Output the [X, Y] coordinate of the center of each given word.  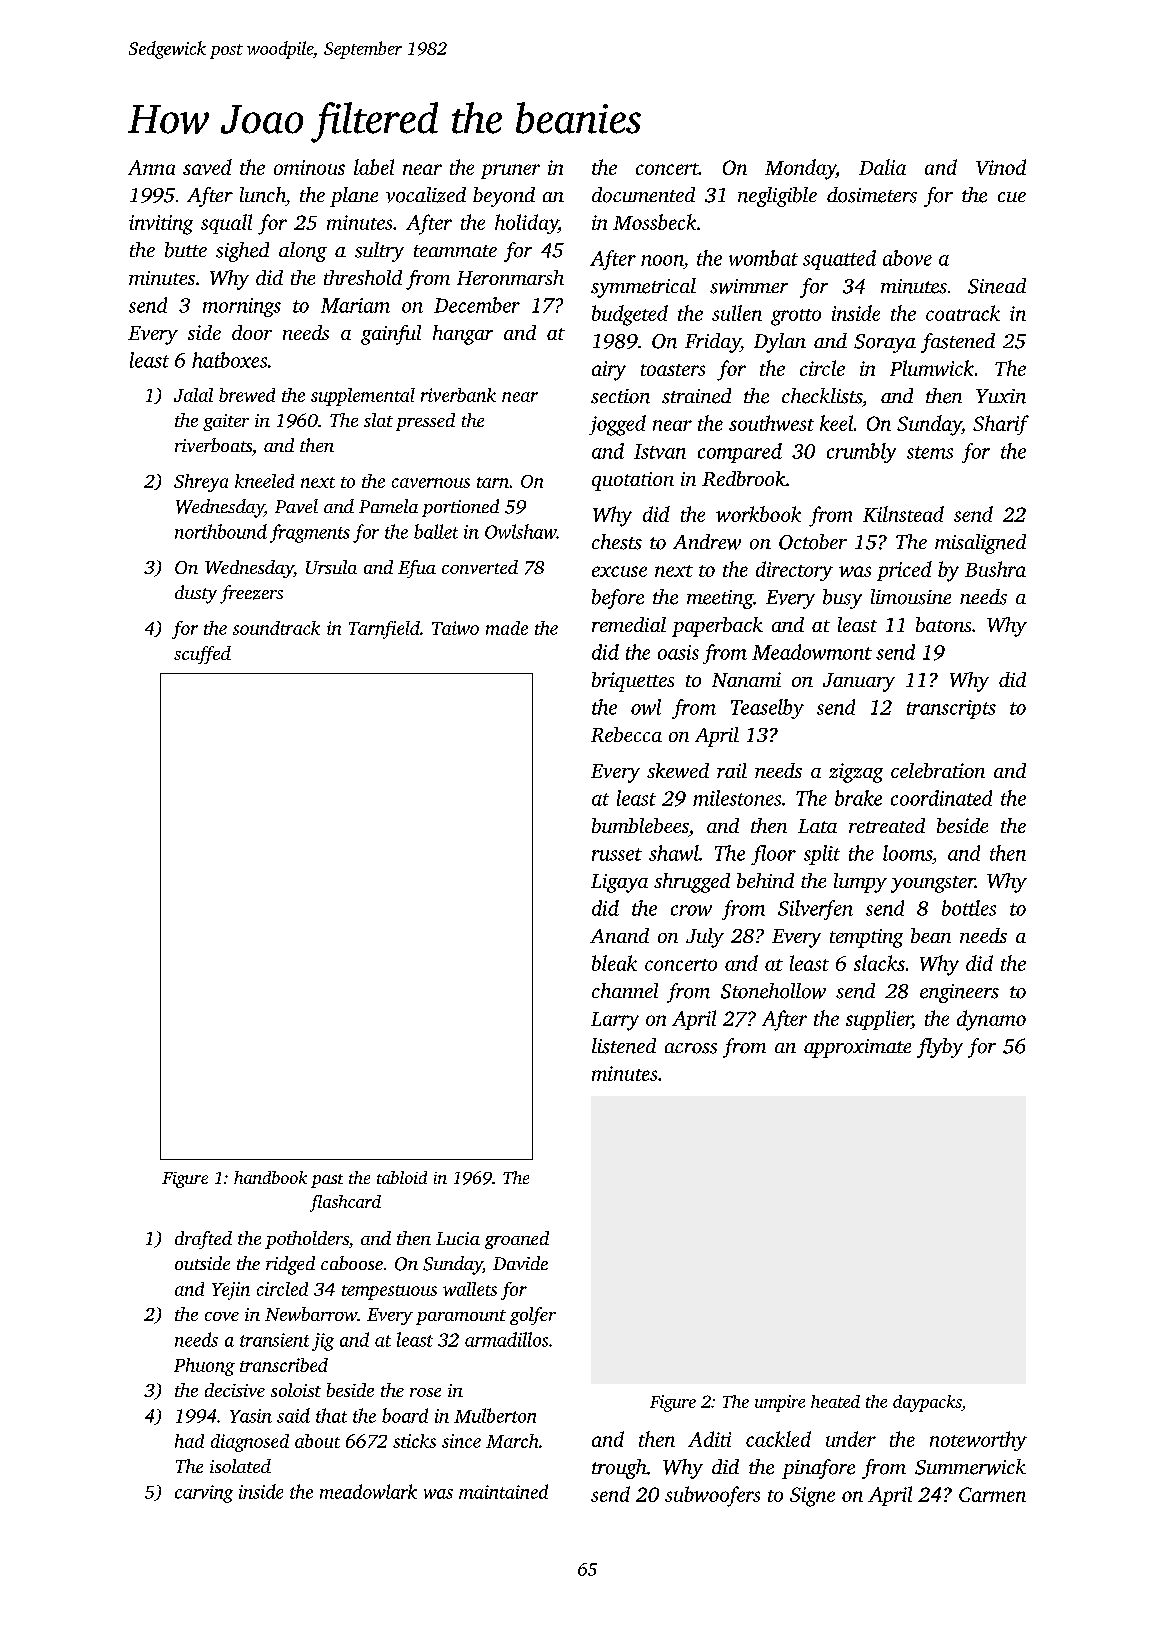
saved [207, 167]
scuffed [202, 655]
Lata [817, 826]
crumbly [861, 453]
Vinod [1001, 167]
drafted [203, 1240]
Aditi [709, 1439]
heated [835, 1401]
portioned [460, 508]
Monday [800, 169]
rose [425, 1392]
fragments [310, 533]
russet [617, 854]
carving [204, 1494]
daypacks [927, 1403]
